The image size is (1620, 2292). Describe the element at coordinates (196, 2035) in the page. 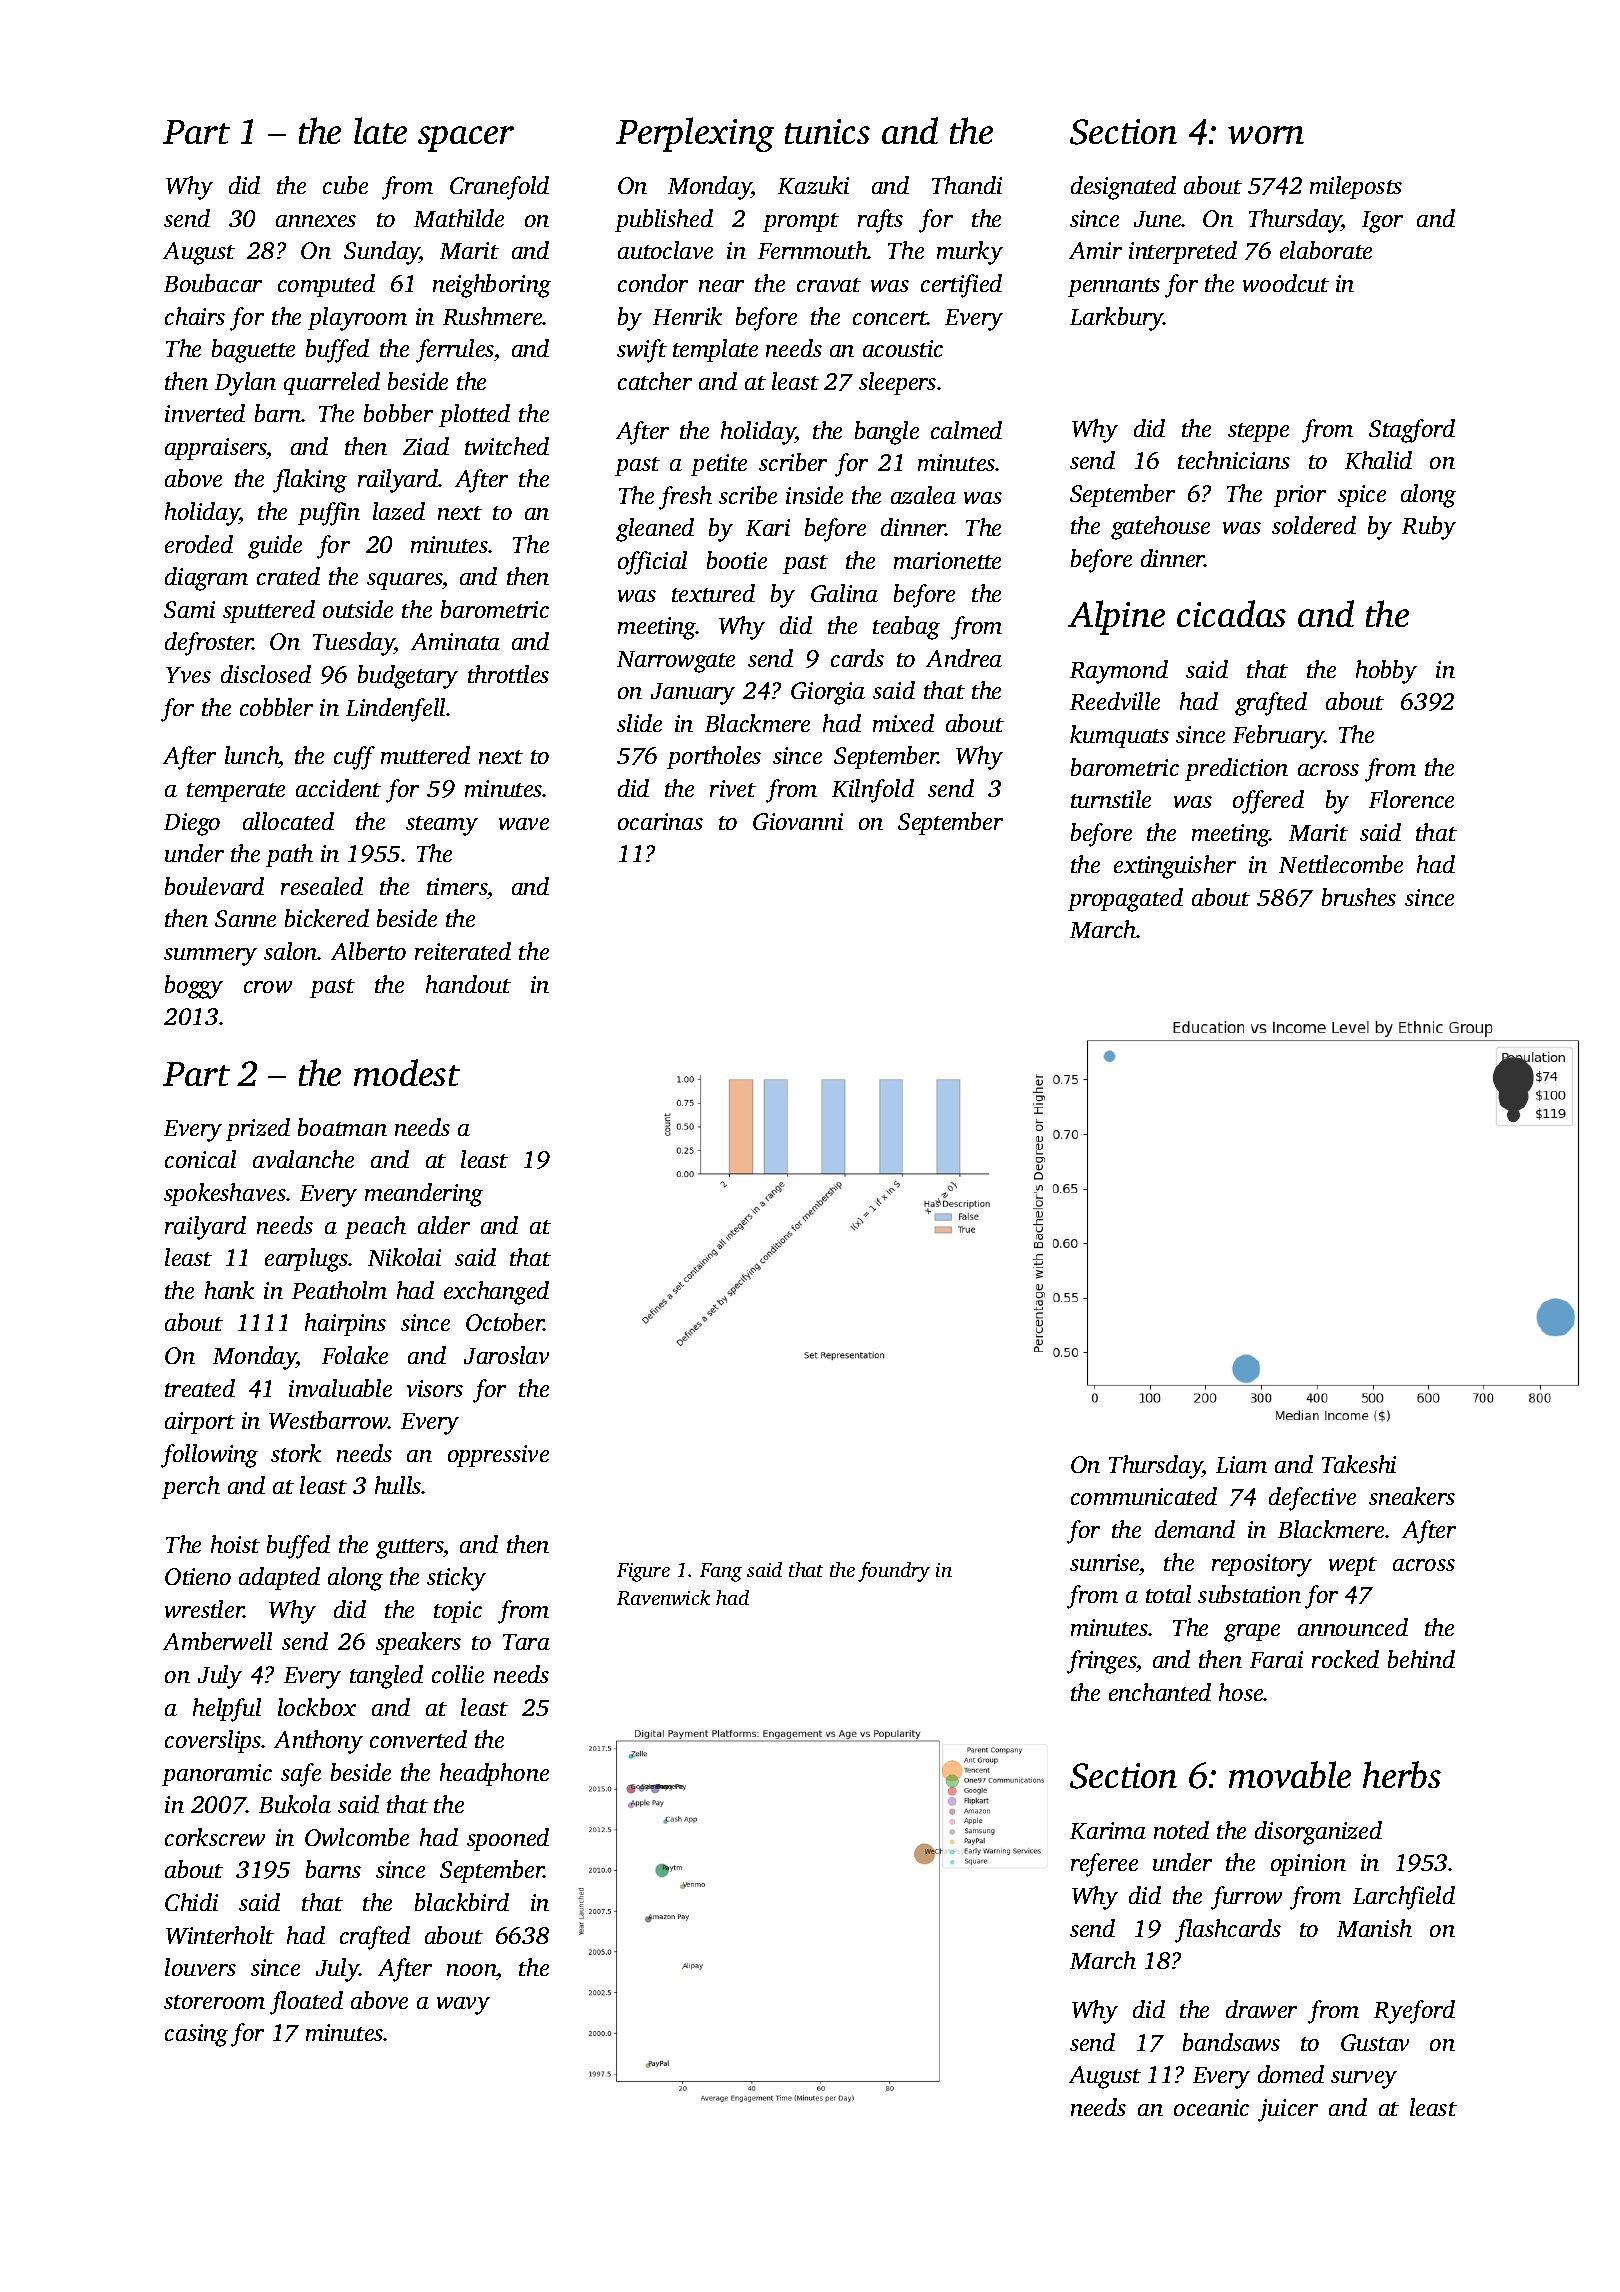

I see `casing` at that location.
